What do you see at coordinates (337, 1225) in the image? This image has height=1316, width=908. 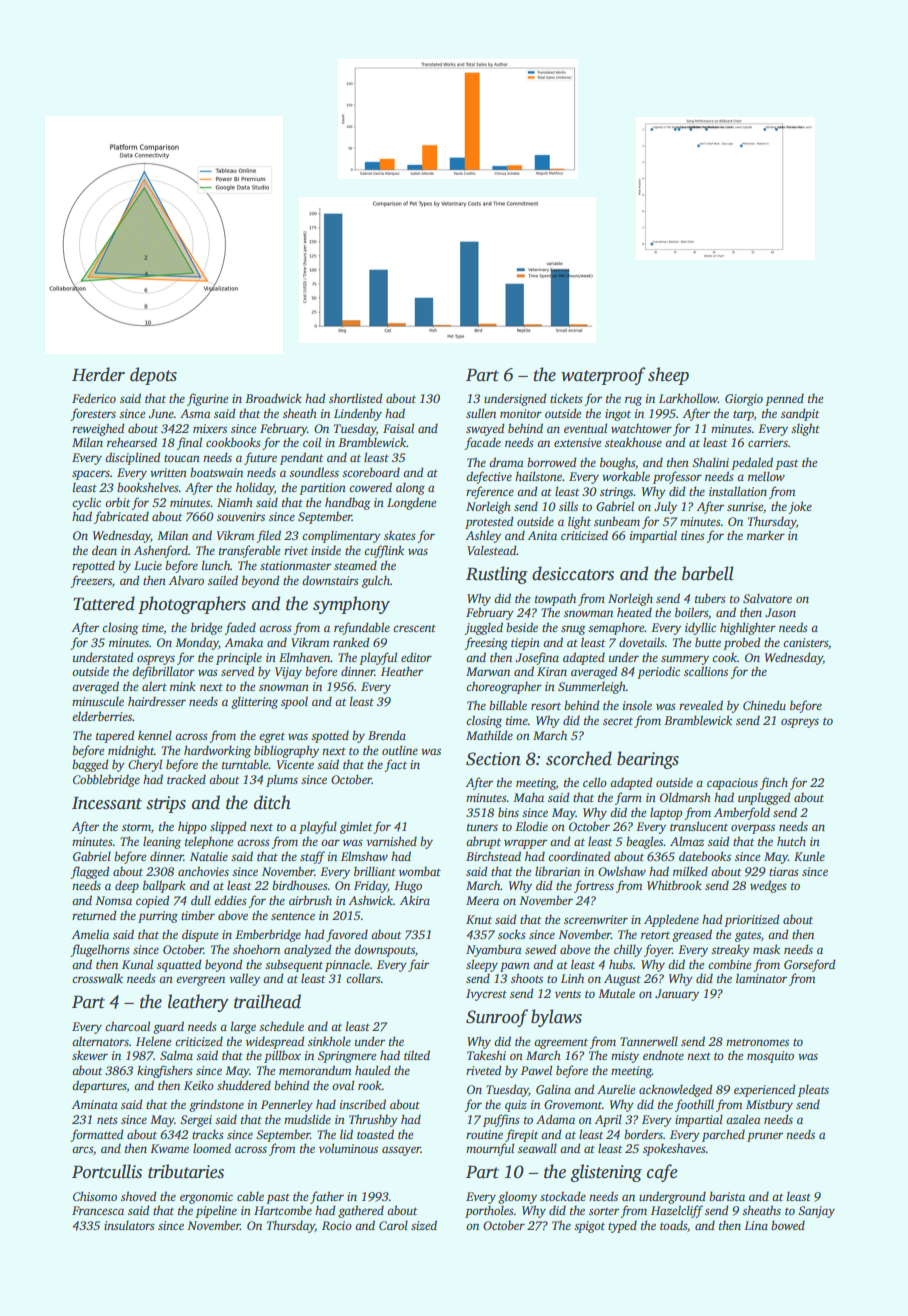 I see `Rocio` at bounding box center [337, 1225].
